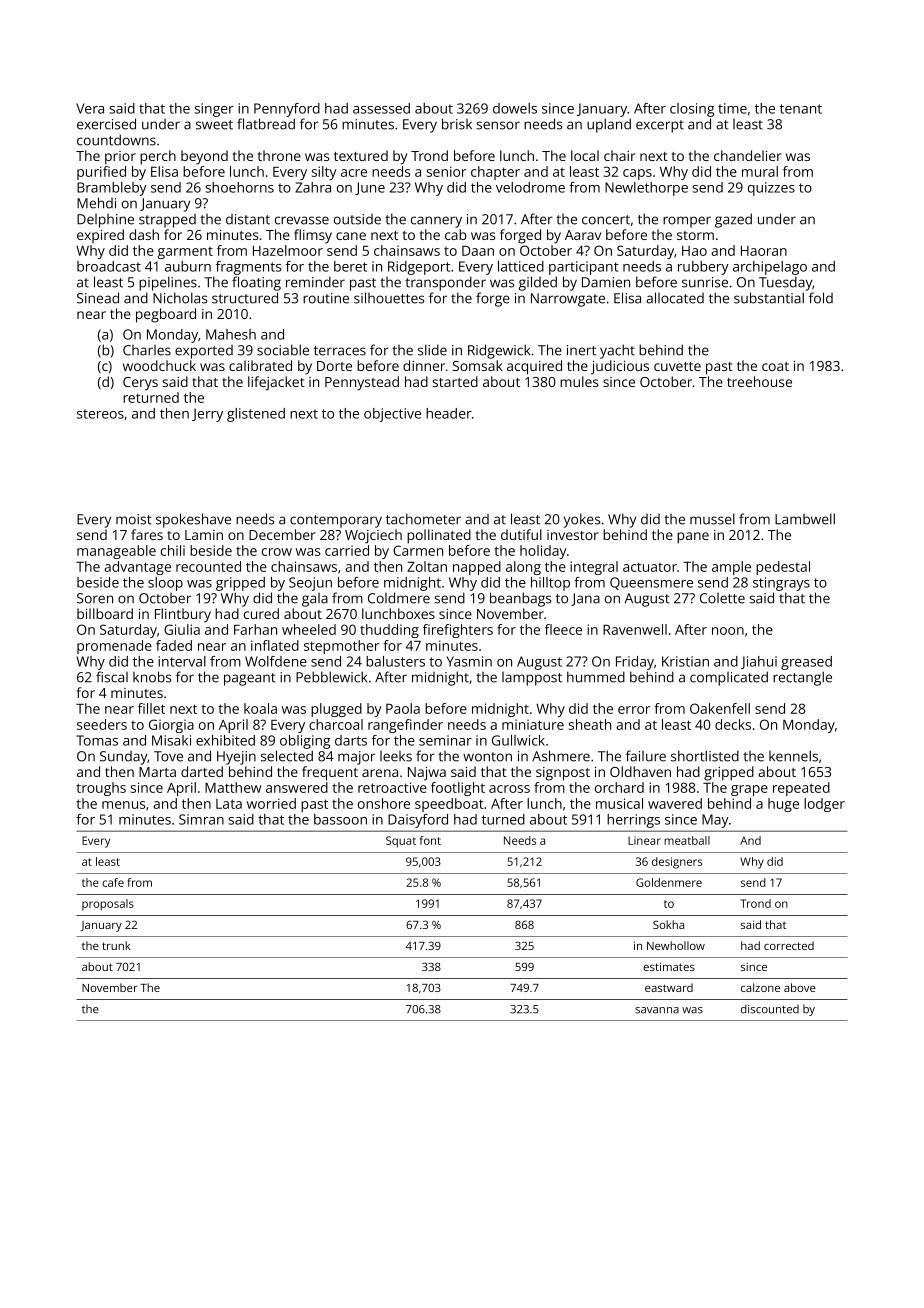 Image resolution: width=924 pixels, height=1308 pixels. I want to click on corrected, so click(789, 945).
